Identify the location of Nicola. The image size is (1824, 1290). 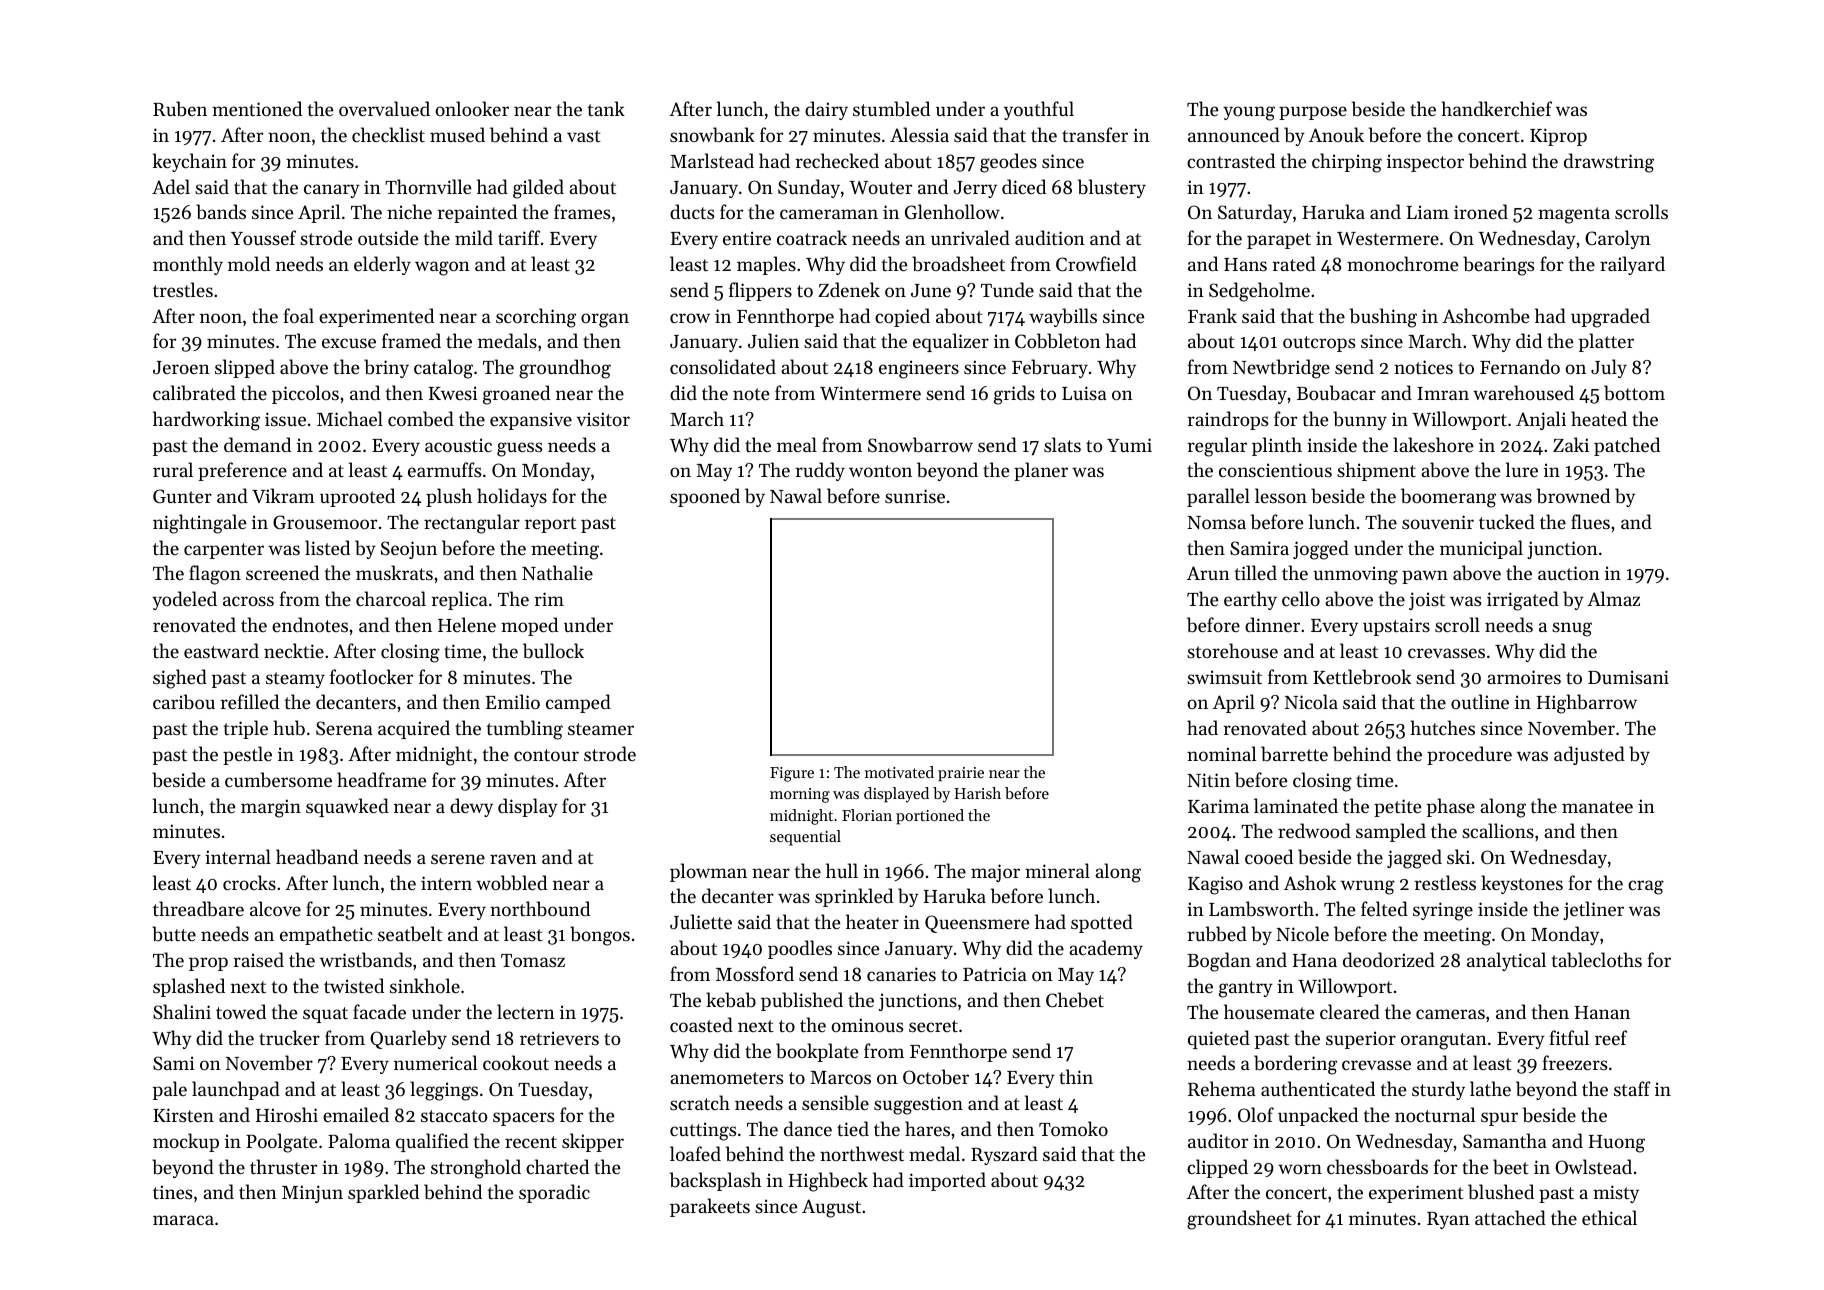
(1311, 701).
